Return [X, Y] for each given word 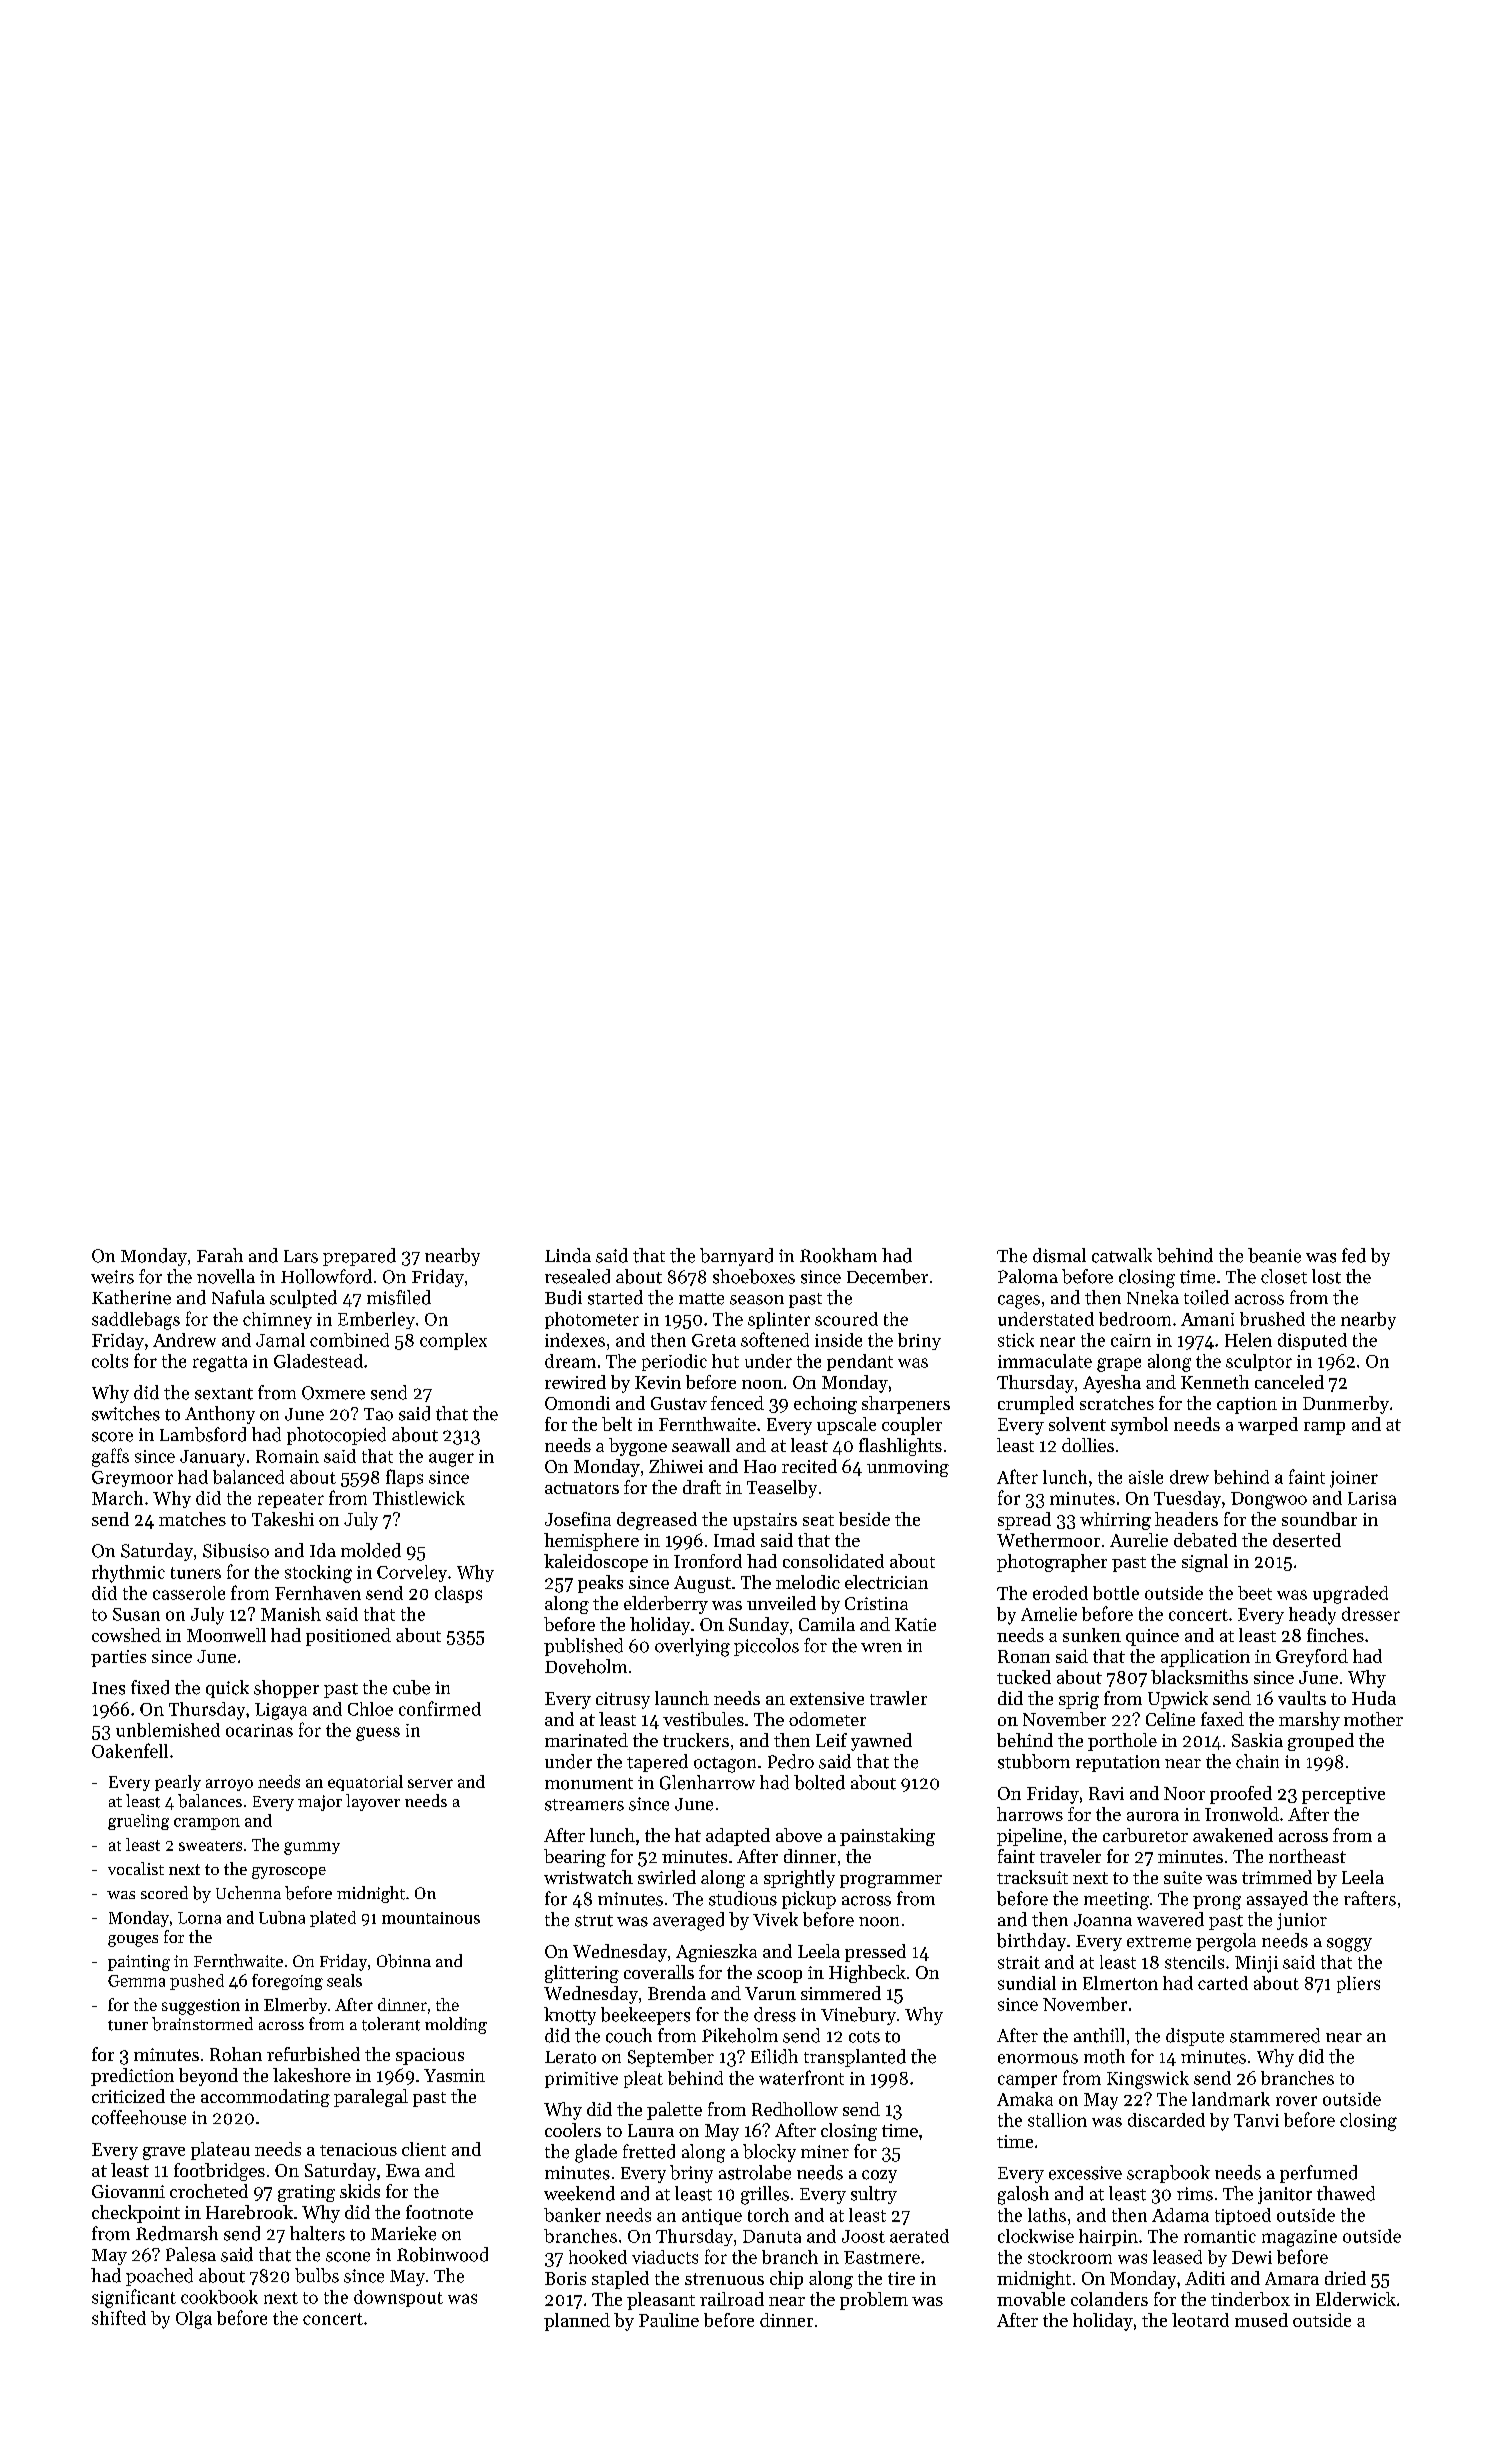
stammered [1275, 2035]
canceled [1289, 1382]
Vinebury [858, 2016]
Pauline [669, 2320]
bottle [1116, 1593]
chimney [277, 1320]
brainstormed [202, 2024]
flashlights [900, 1447]
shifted [119, 2317]
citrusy [623, 1700]
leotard [1200, 2320]
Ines [108, 1688]
